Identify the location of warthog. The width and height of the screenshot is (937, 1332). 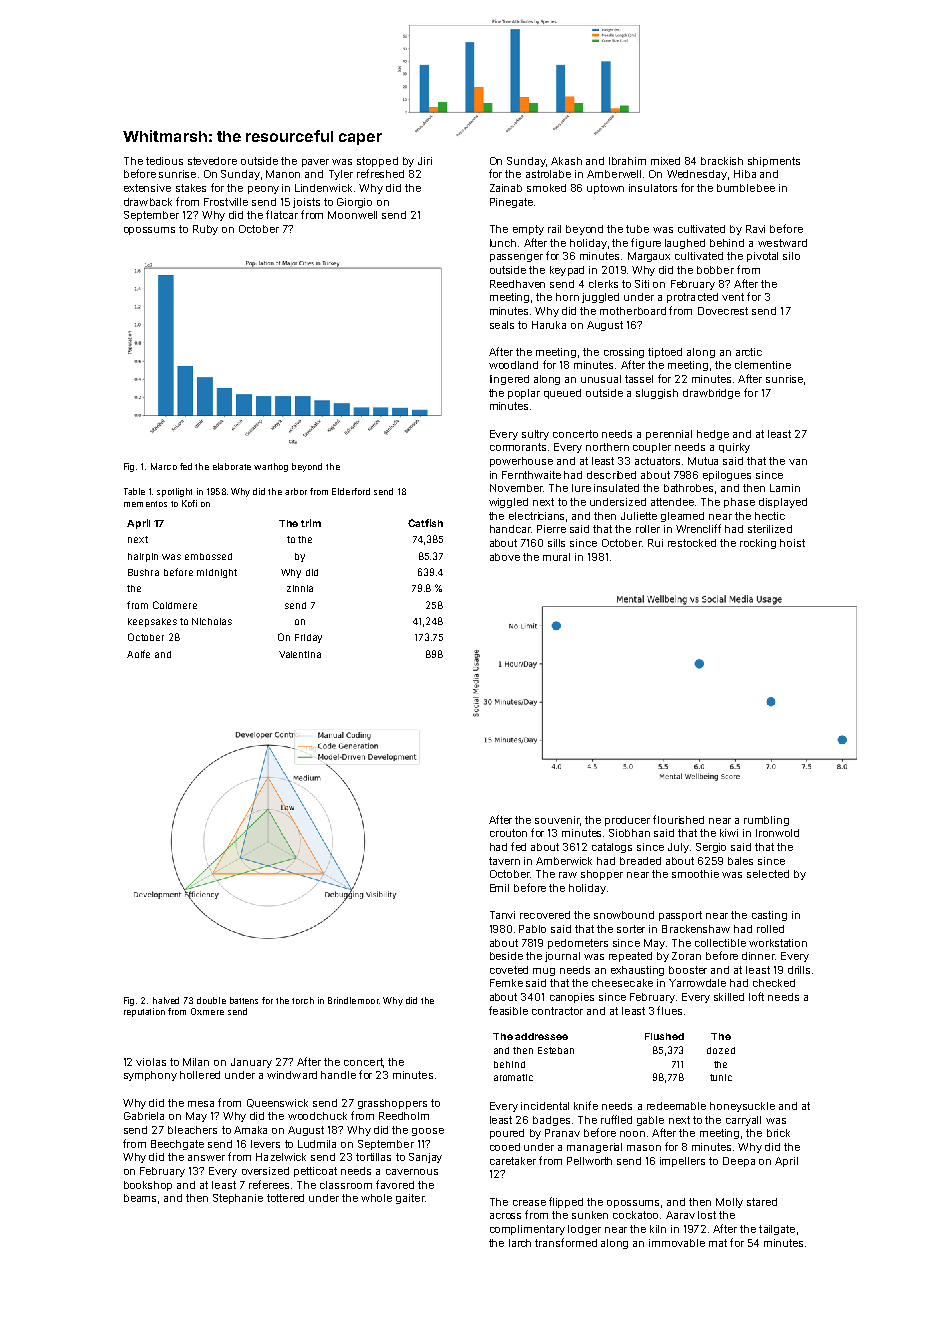
(271, 467).
